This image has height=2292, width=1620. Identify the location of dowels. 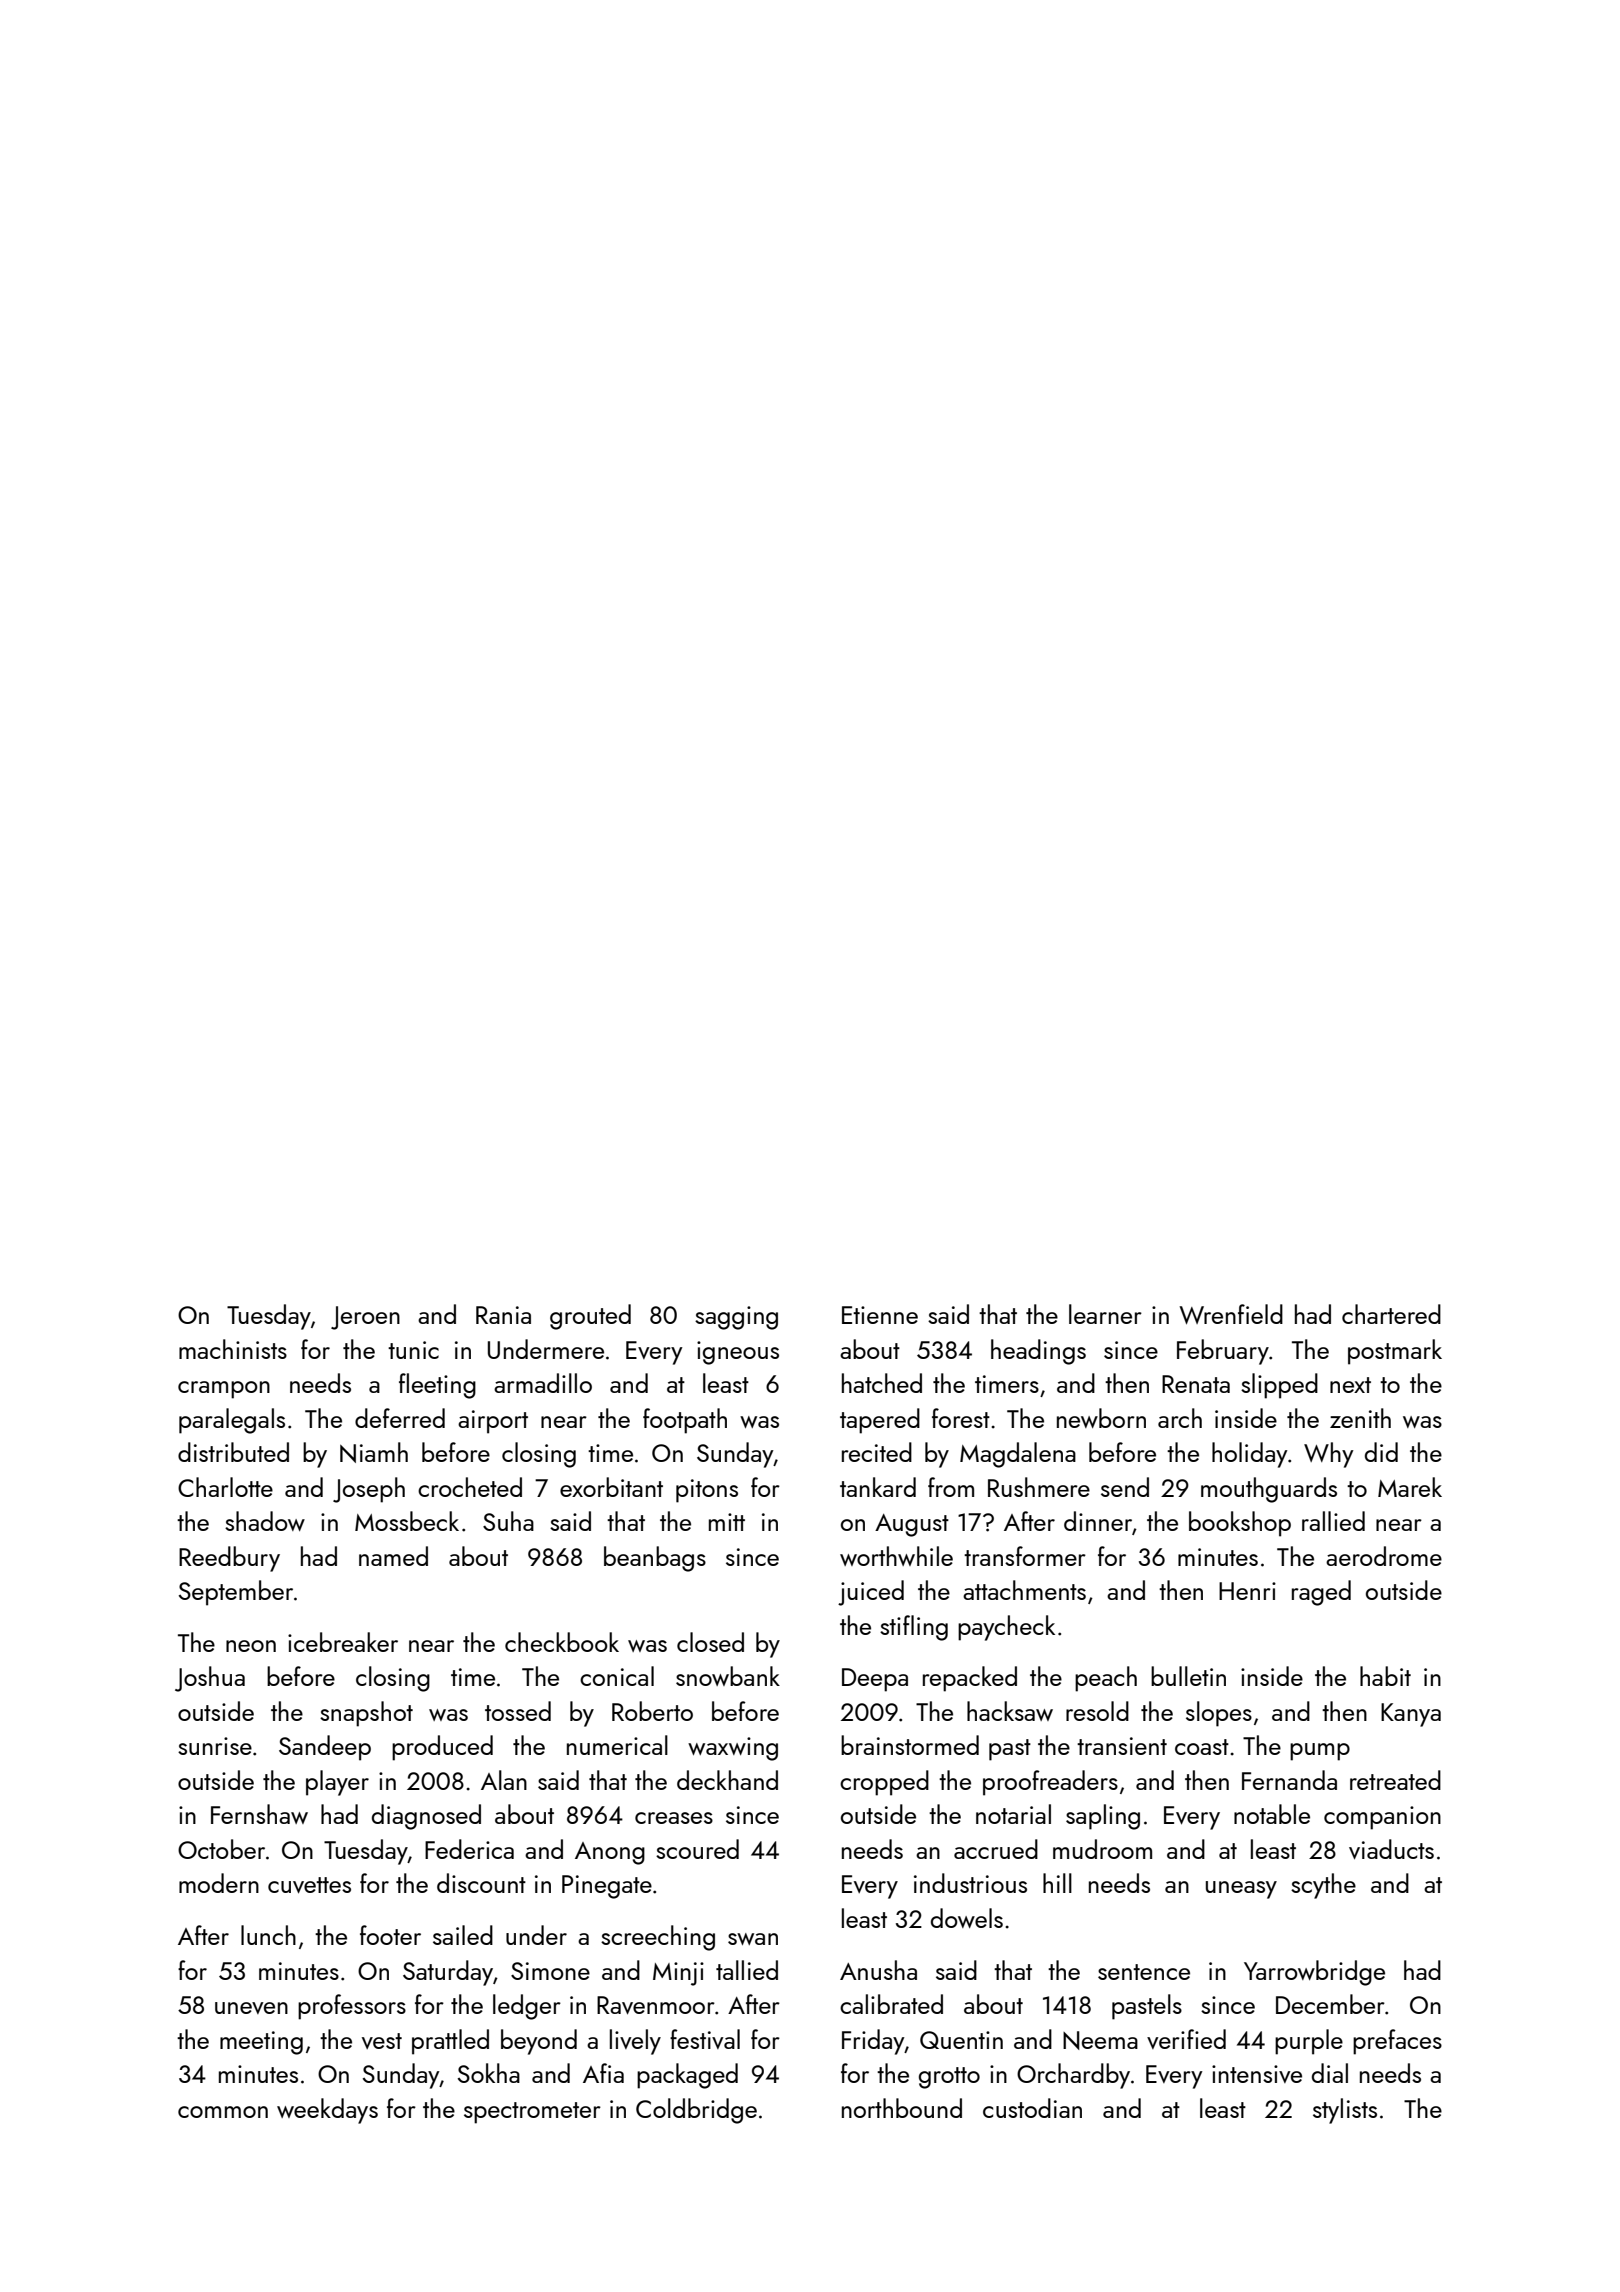
(967, 1918).
